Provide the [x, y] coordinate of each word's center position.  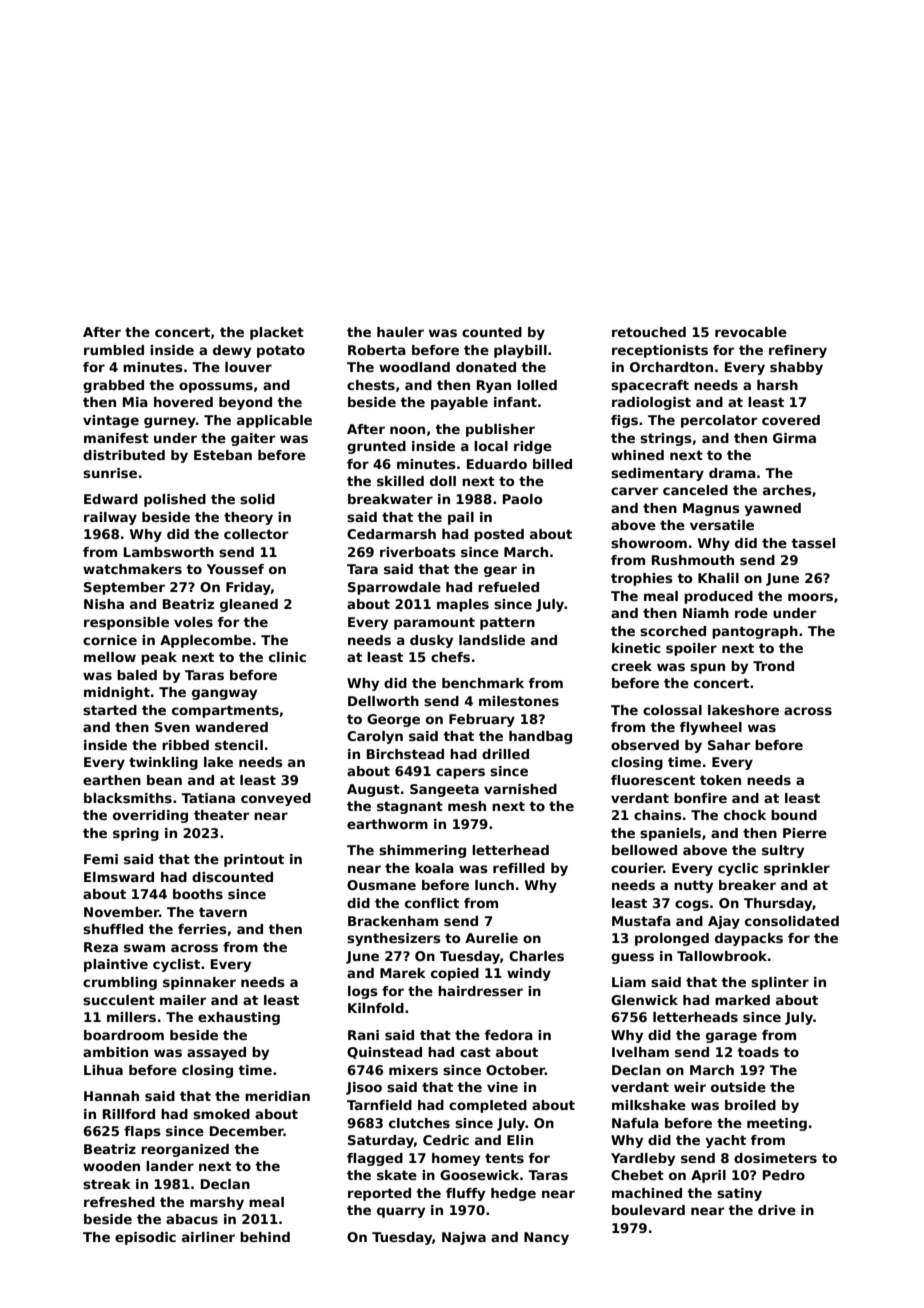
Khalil [718, 578]
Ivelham [640, 1052]
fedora [509, 1035]
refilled [519, 868]
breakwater [390, 499]
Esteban [223, 455]
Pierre [805, 833]
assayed [216, 1053]
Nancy [546, 1238]
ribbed [185, 745]
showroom [649, 543]
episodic [145, 1238]
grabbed [113, 386]
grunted [376, 447]
